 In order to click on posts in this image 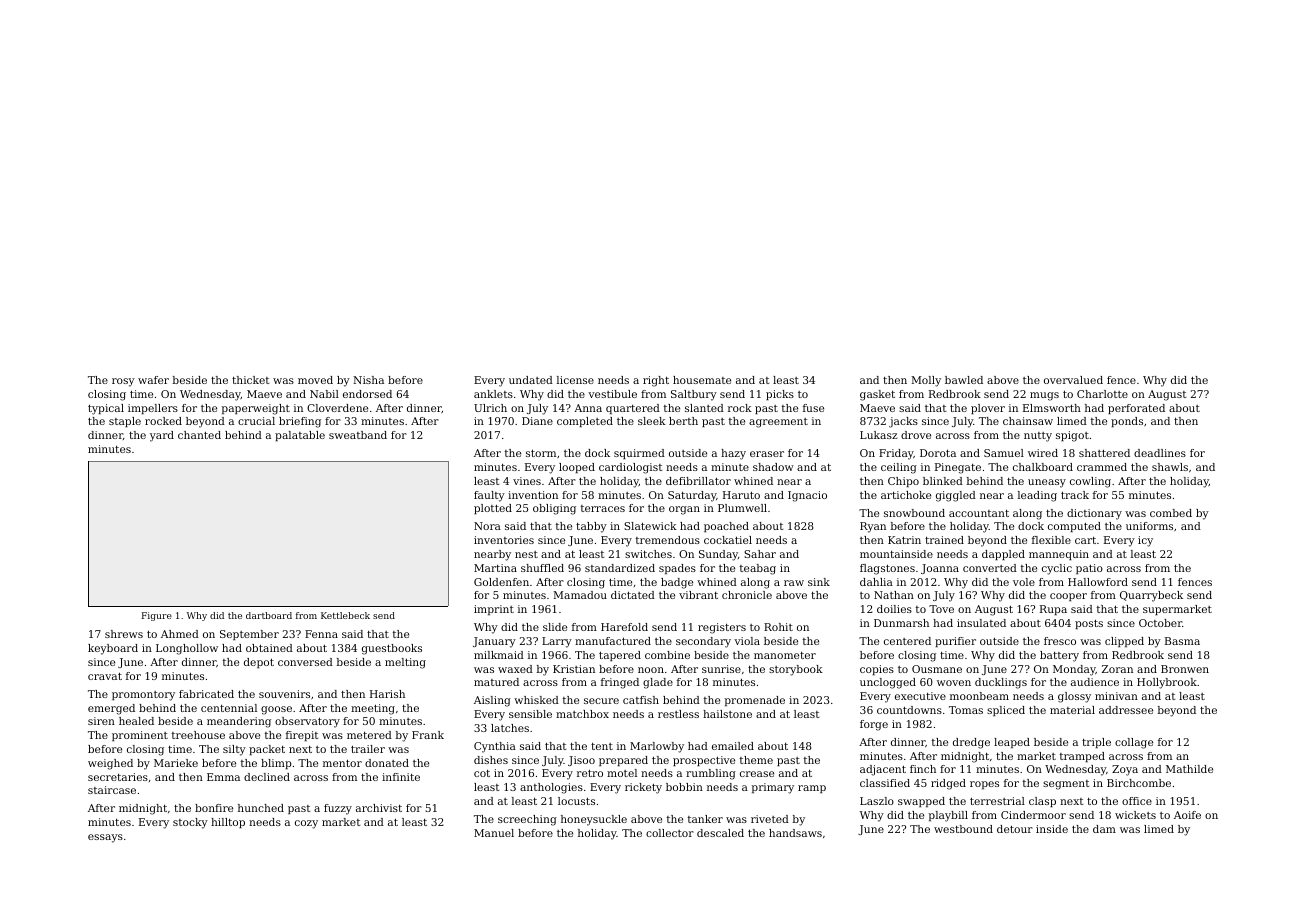, I will do `click(1089, 624)`.
